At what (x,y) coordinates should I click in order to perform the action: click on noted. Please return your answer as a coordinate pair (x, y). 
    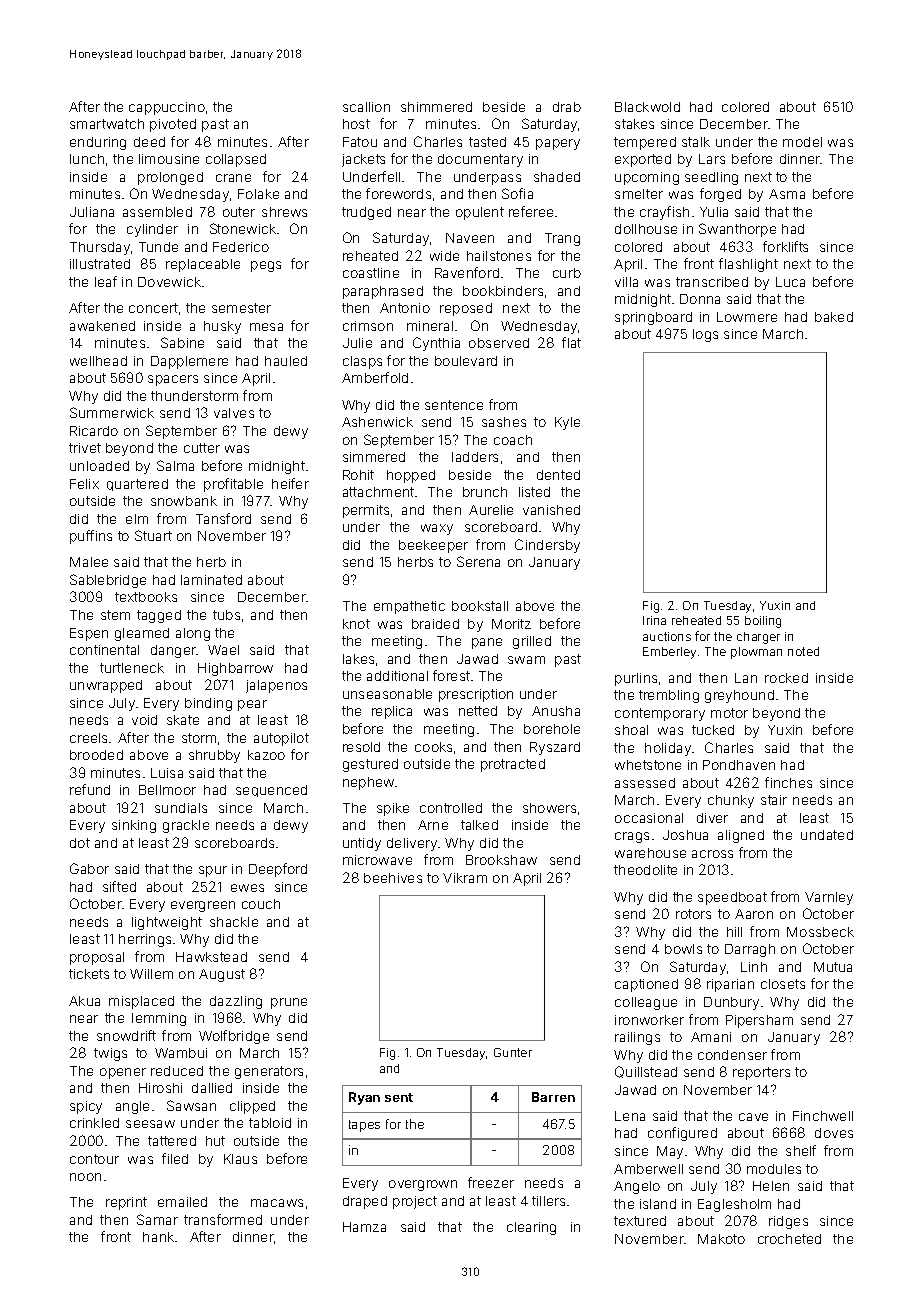
    Looking at the image, I should click on (803, 651).
